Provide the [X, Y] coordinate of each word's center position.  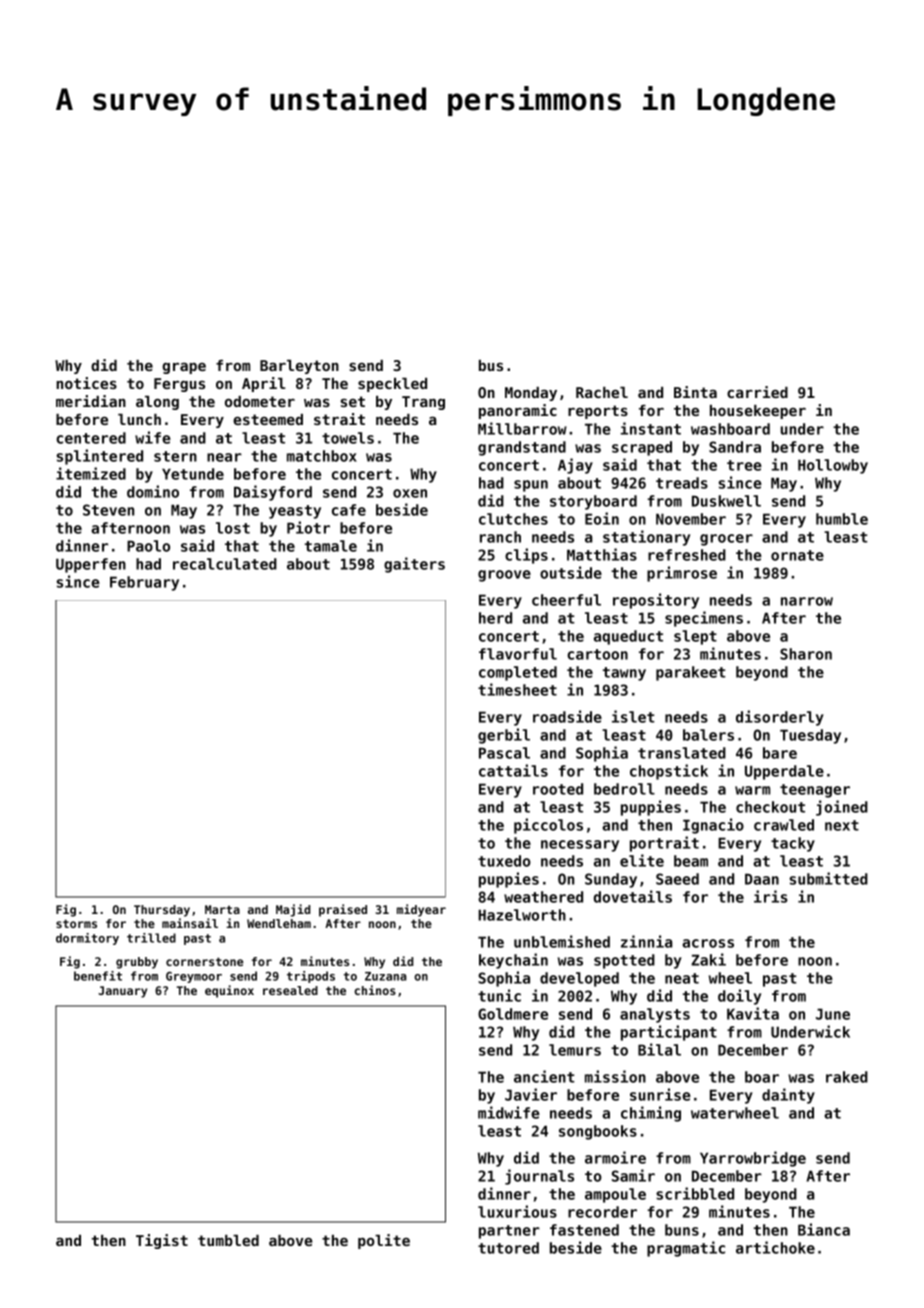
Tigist [162, 1241]
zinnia [646, 941]
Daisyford [273, 493]
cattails [513, 770]
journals [539, 1177]
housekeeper [758, 412]
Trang [423, 403]
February [144, 583]
